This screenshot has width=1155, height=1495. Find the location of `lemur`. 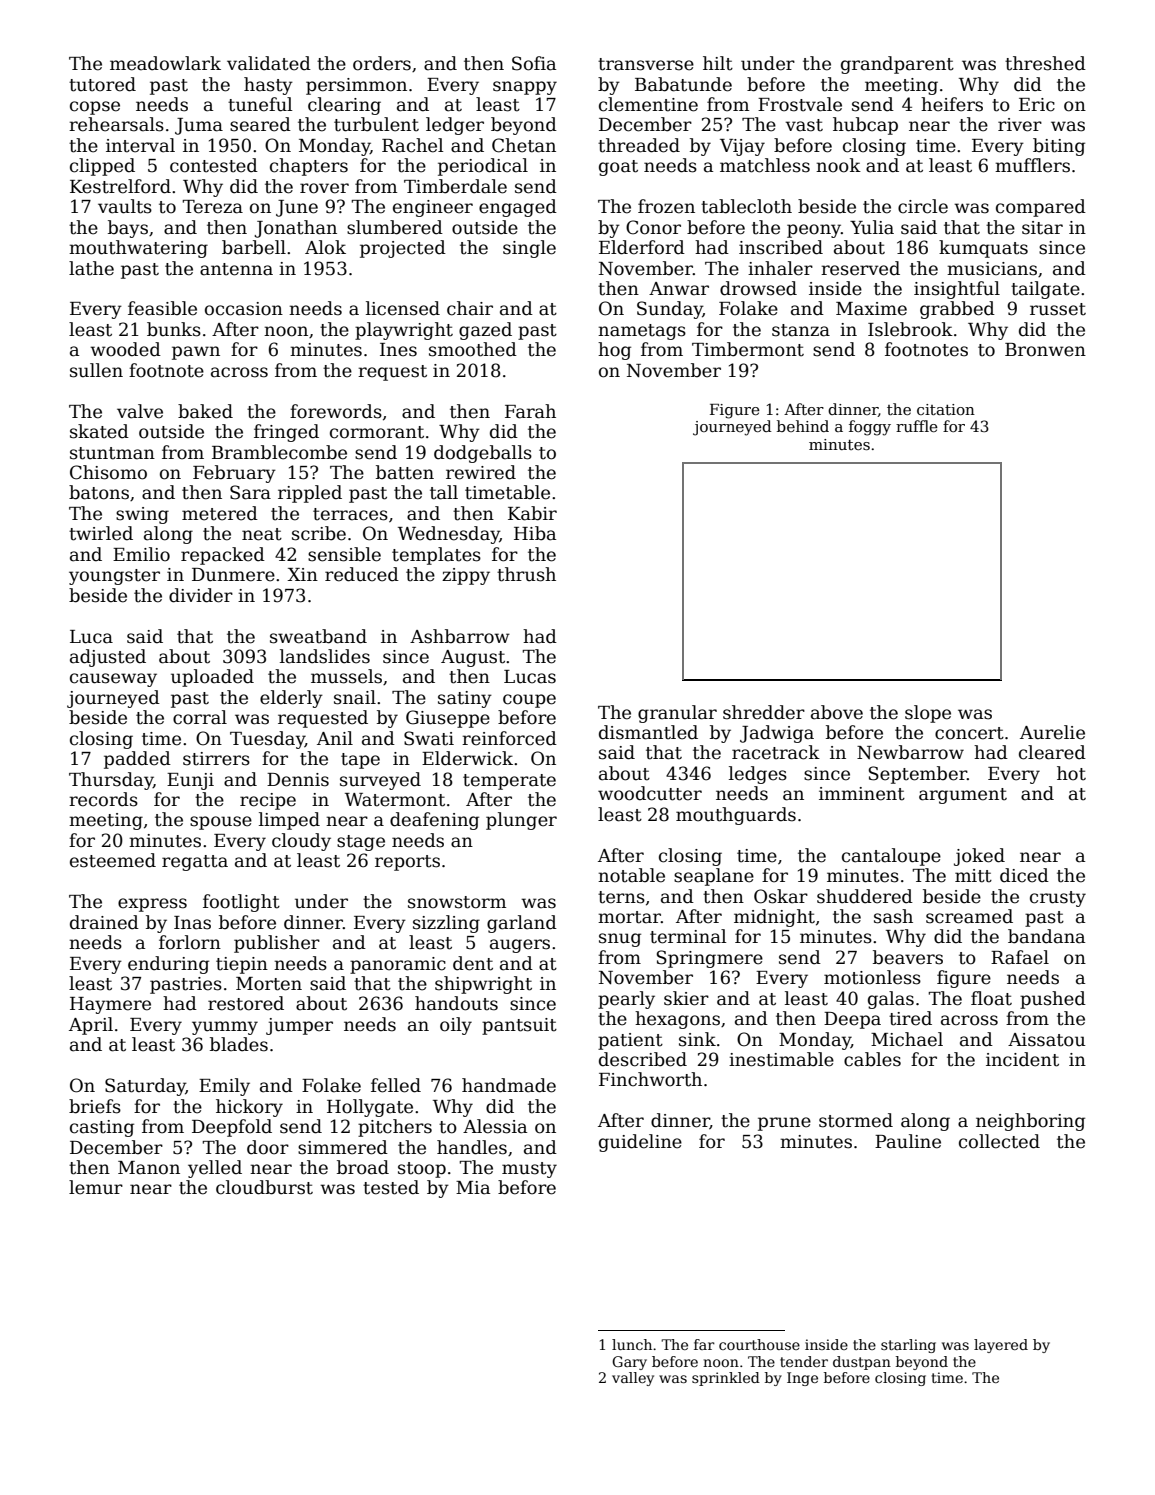

lemur is located at coordinates (96, 1187).
